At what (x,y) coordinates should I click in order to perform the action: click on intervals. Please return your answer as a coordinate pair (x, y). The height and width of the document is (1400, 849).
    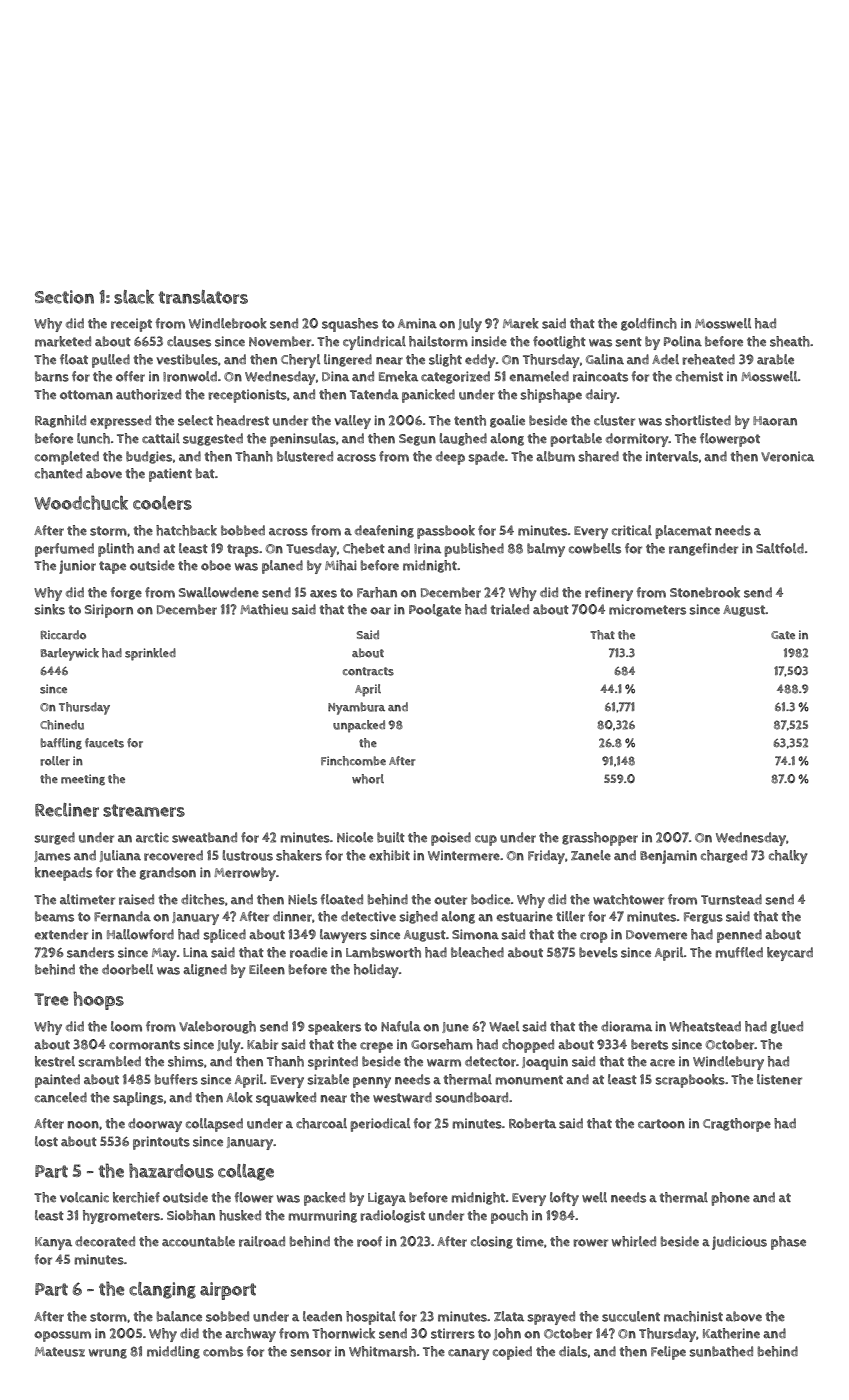
    Looking at the image, I should click on (672, 456).
